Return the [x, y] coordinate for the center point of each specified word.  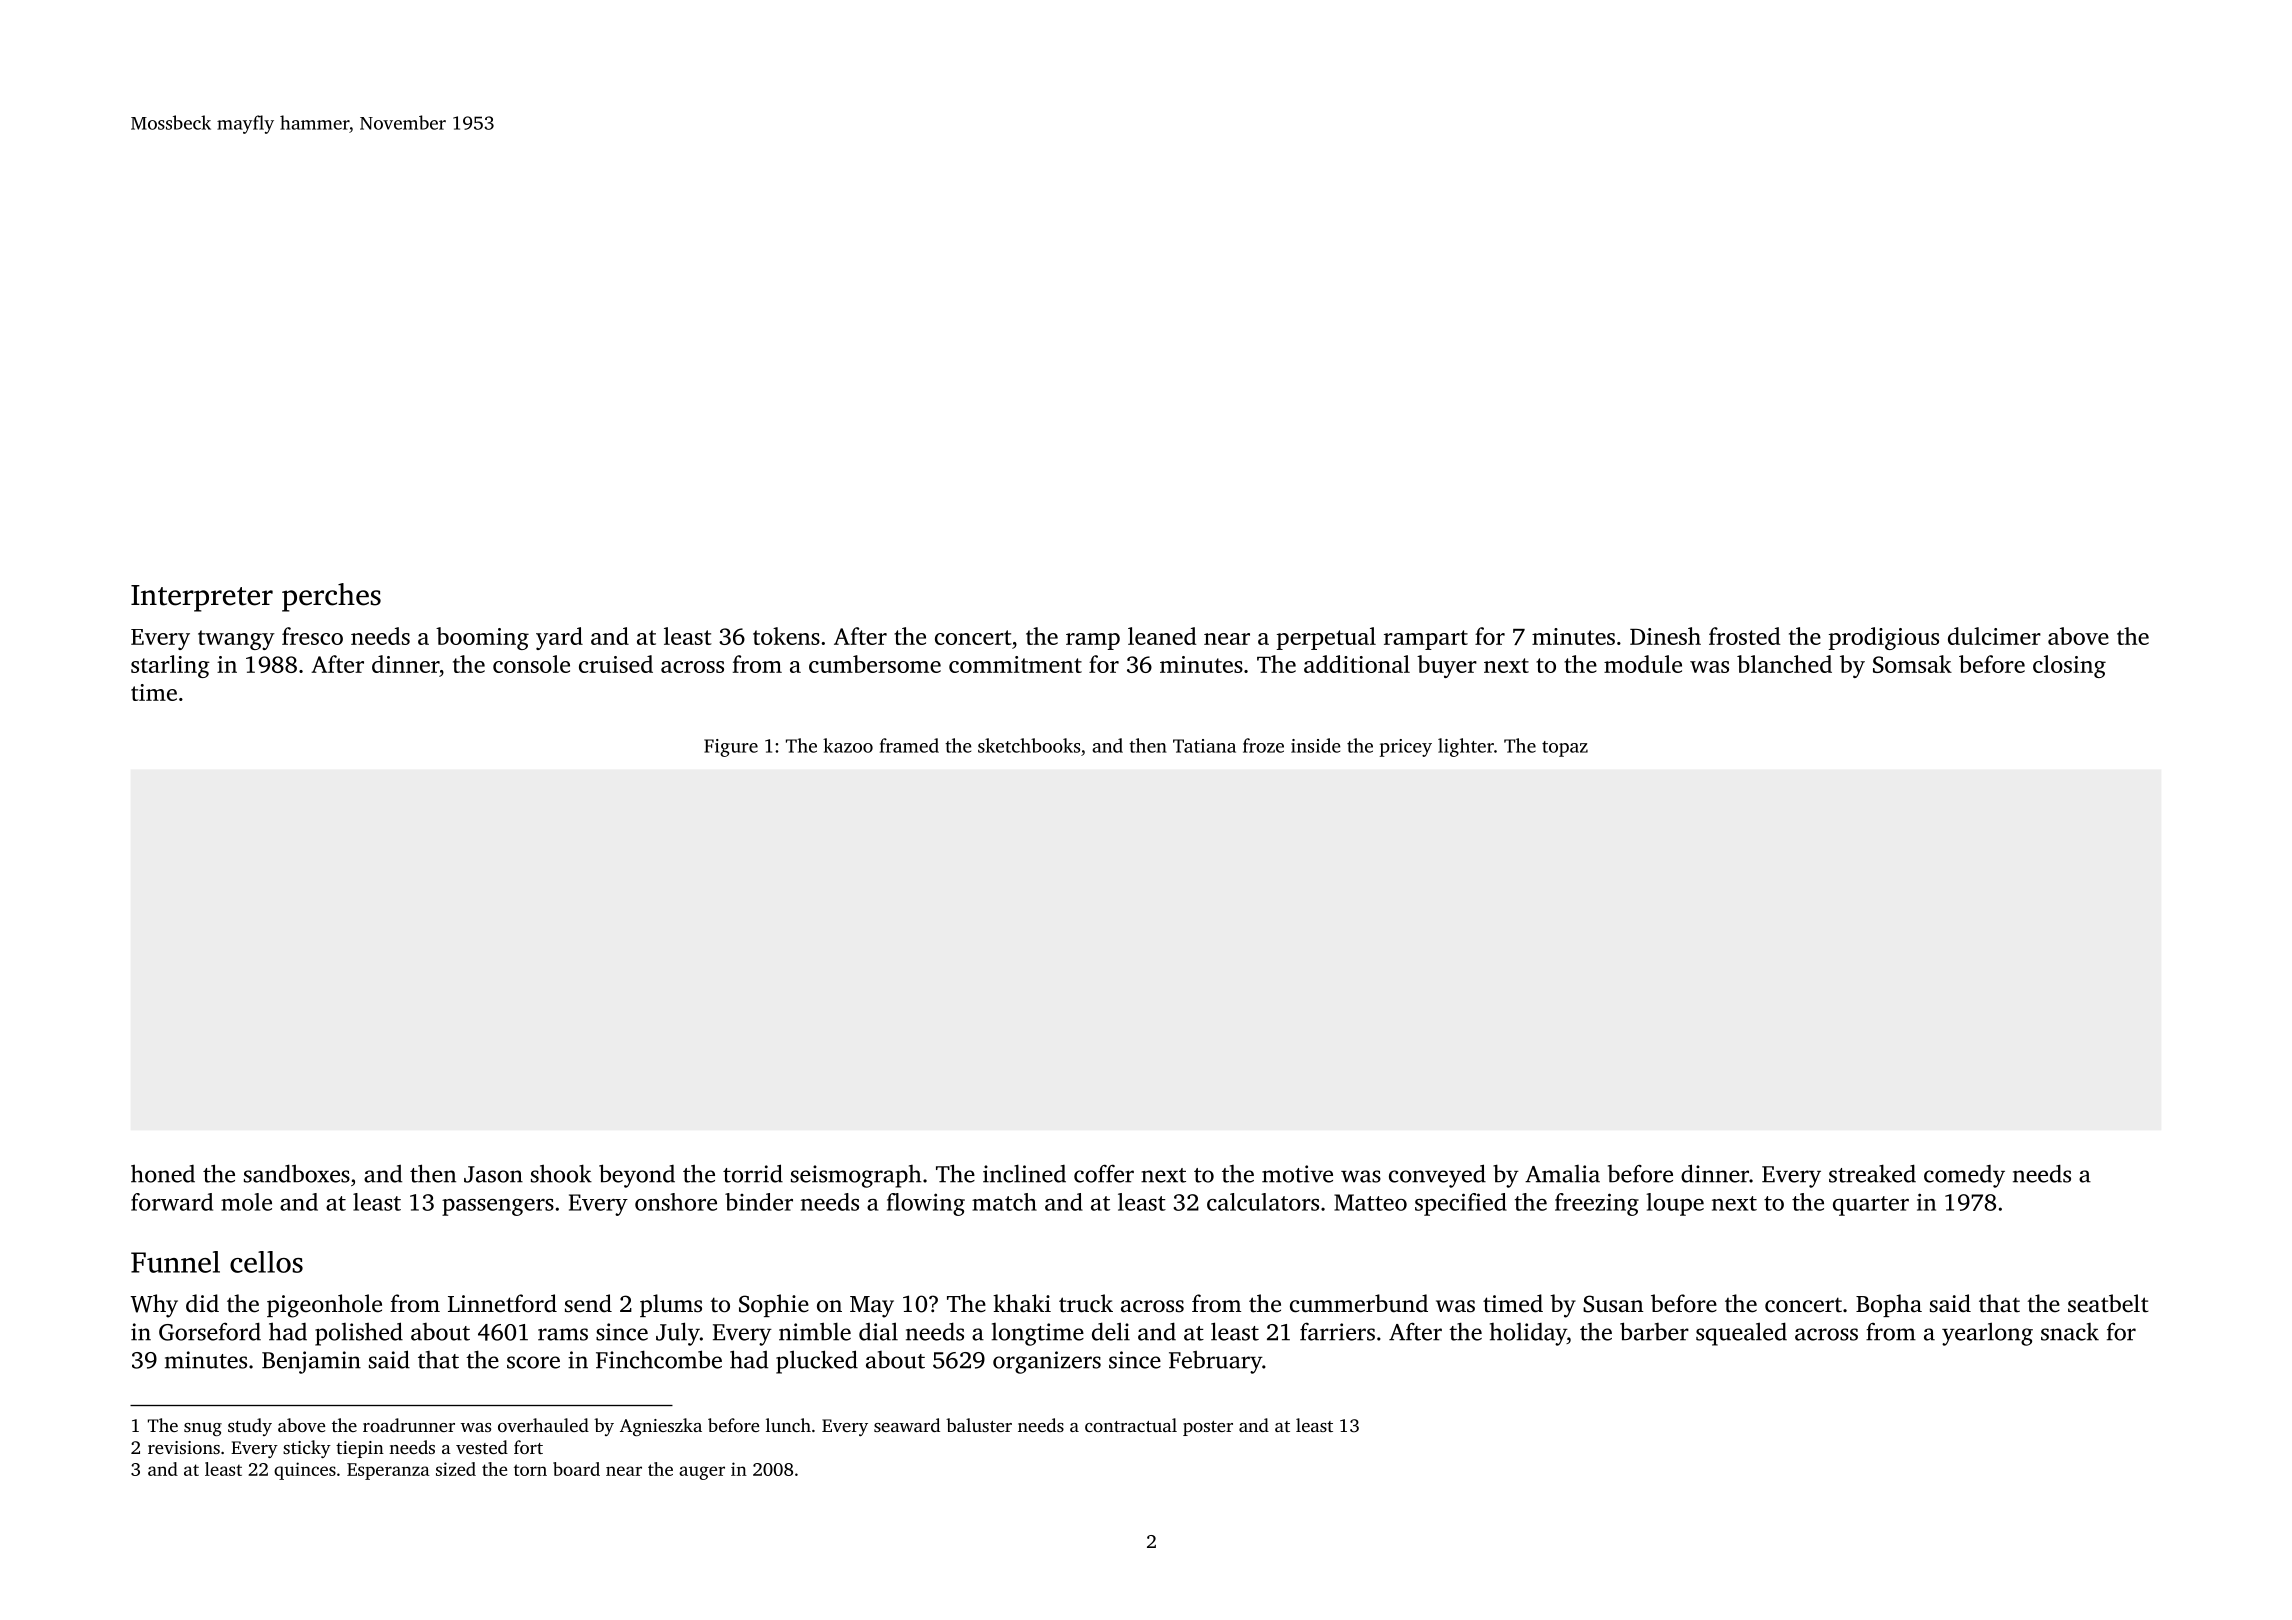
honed [163, 1173]
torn [530, 1470]
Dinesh [1665, 636]
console [531, 664]
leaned [1162, 636]
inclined [1024, 1173]
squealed [1741, 1334]
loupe [1675, 1204]
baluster [979, 1425]
